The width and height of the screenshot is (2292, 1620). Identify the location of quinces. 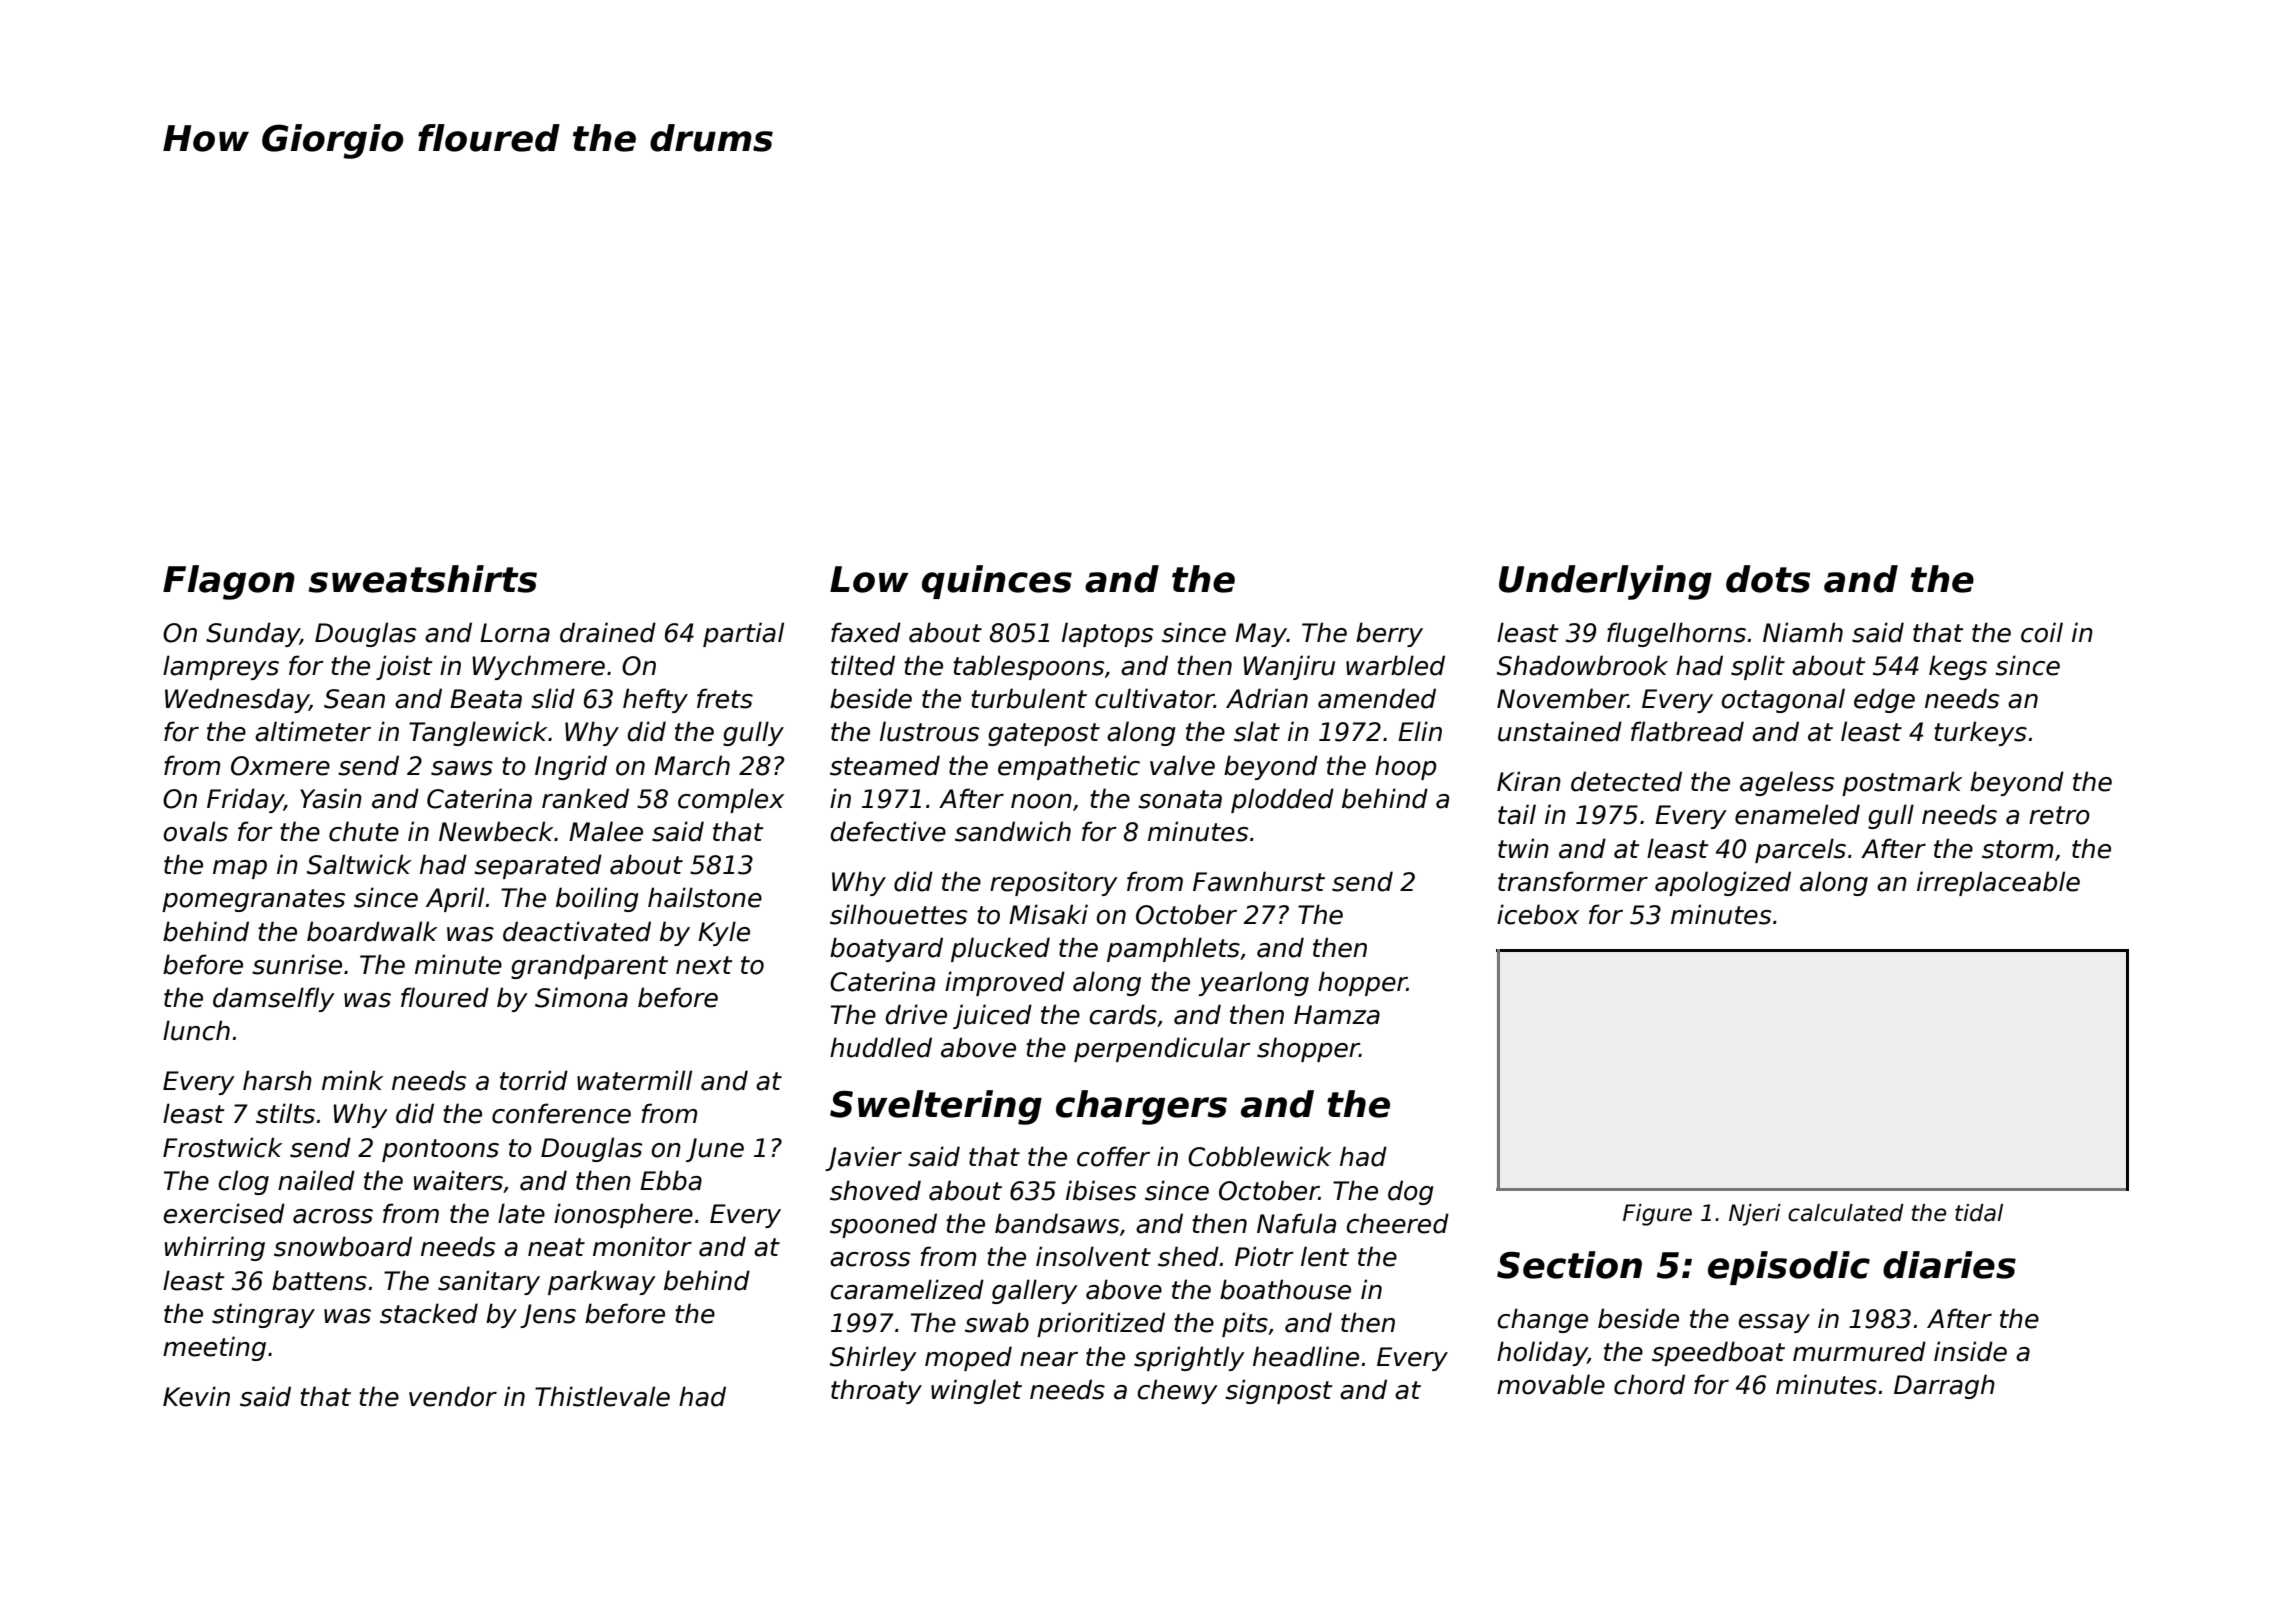
(997, 582).
